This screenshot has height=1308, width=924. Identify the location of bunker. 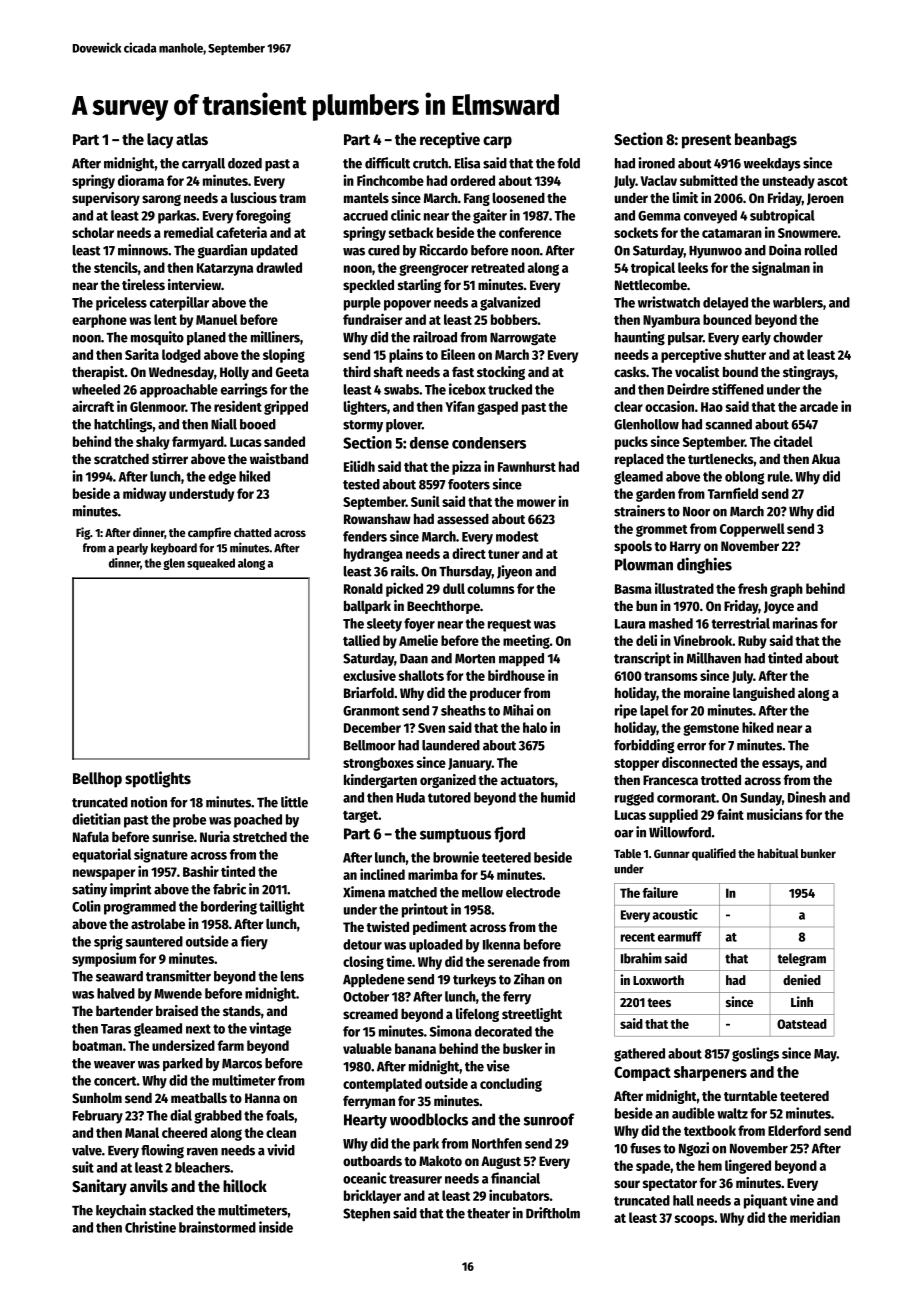
(818, 853).
